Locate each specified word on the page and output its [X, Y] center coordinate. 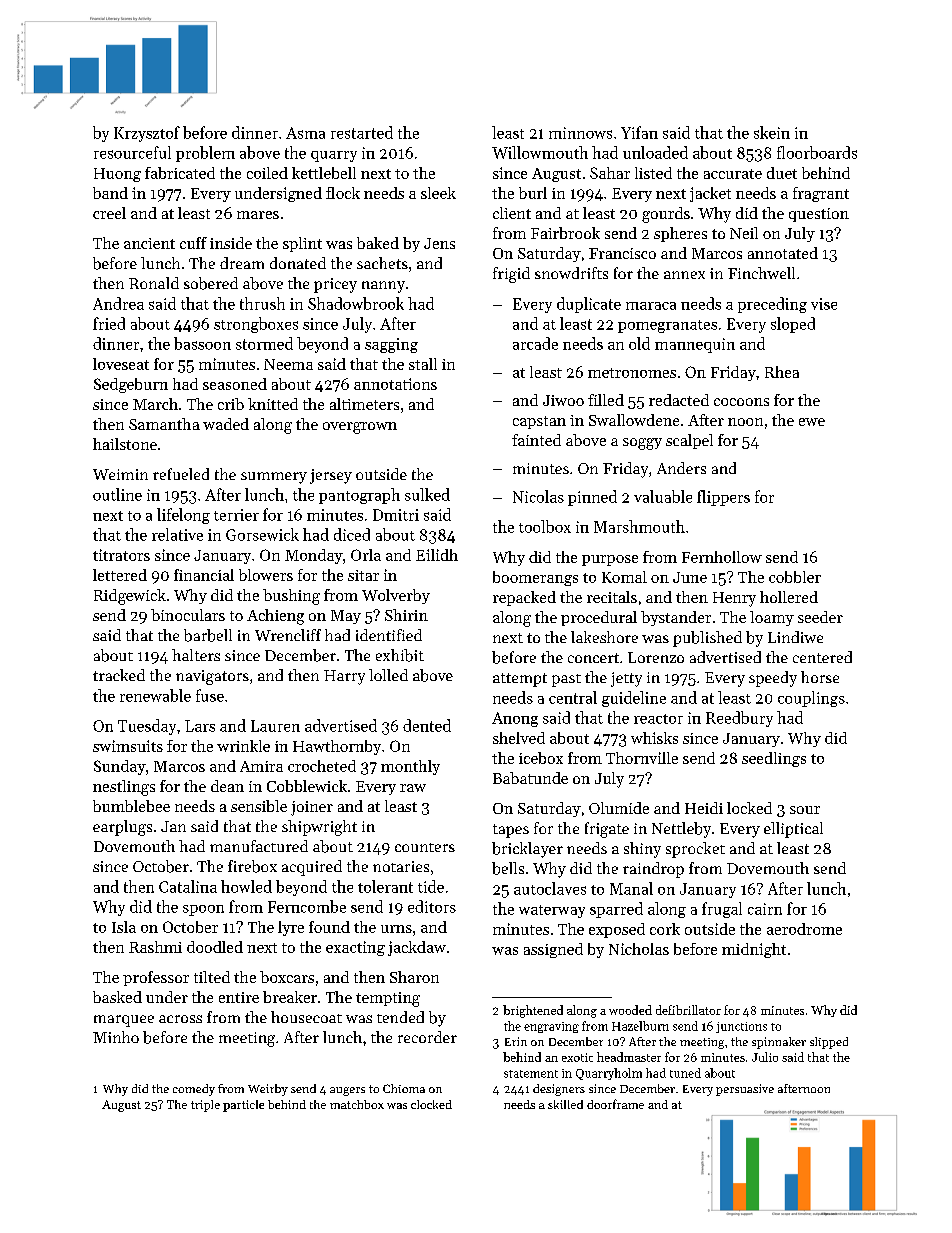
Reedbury [739, 719]
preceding [772, 305]
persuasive [745, 1090]
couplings [811, 699]
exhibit [400, 655]
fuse [210, 695]
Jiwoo [563, 400]
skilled [565, 1104]
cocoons [741, 402]
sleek [438, 193]
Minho [116, 1037]
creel [109, 213]
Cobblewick [307, 786]
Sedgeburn [131, 385]
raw [413, 788]
